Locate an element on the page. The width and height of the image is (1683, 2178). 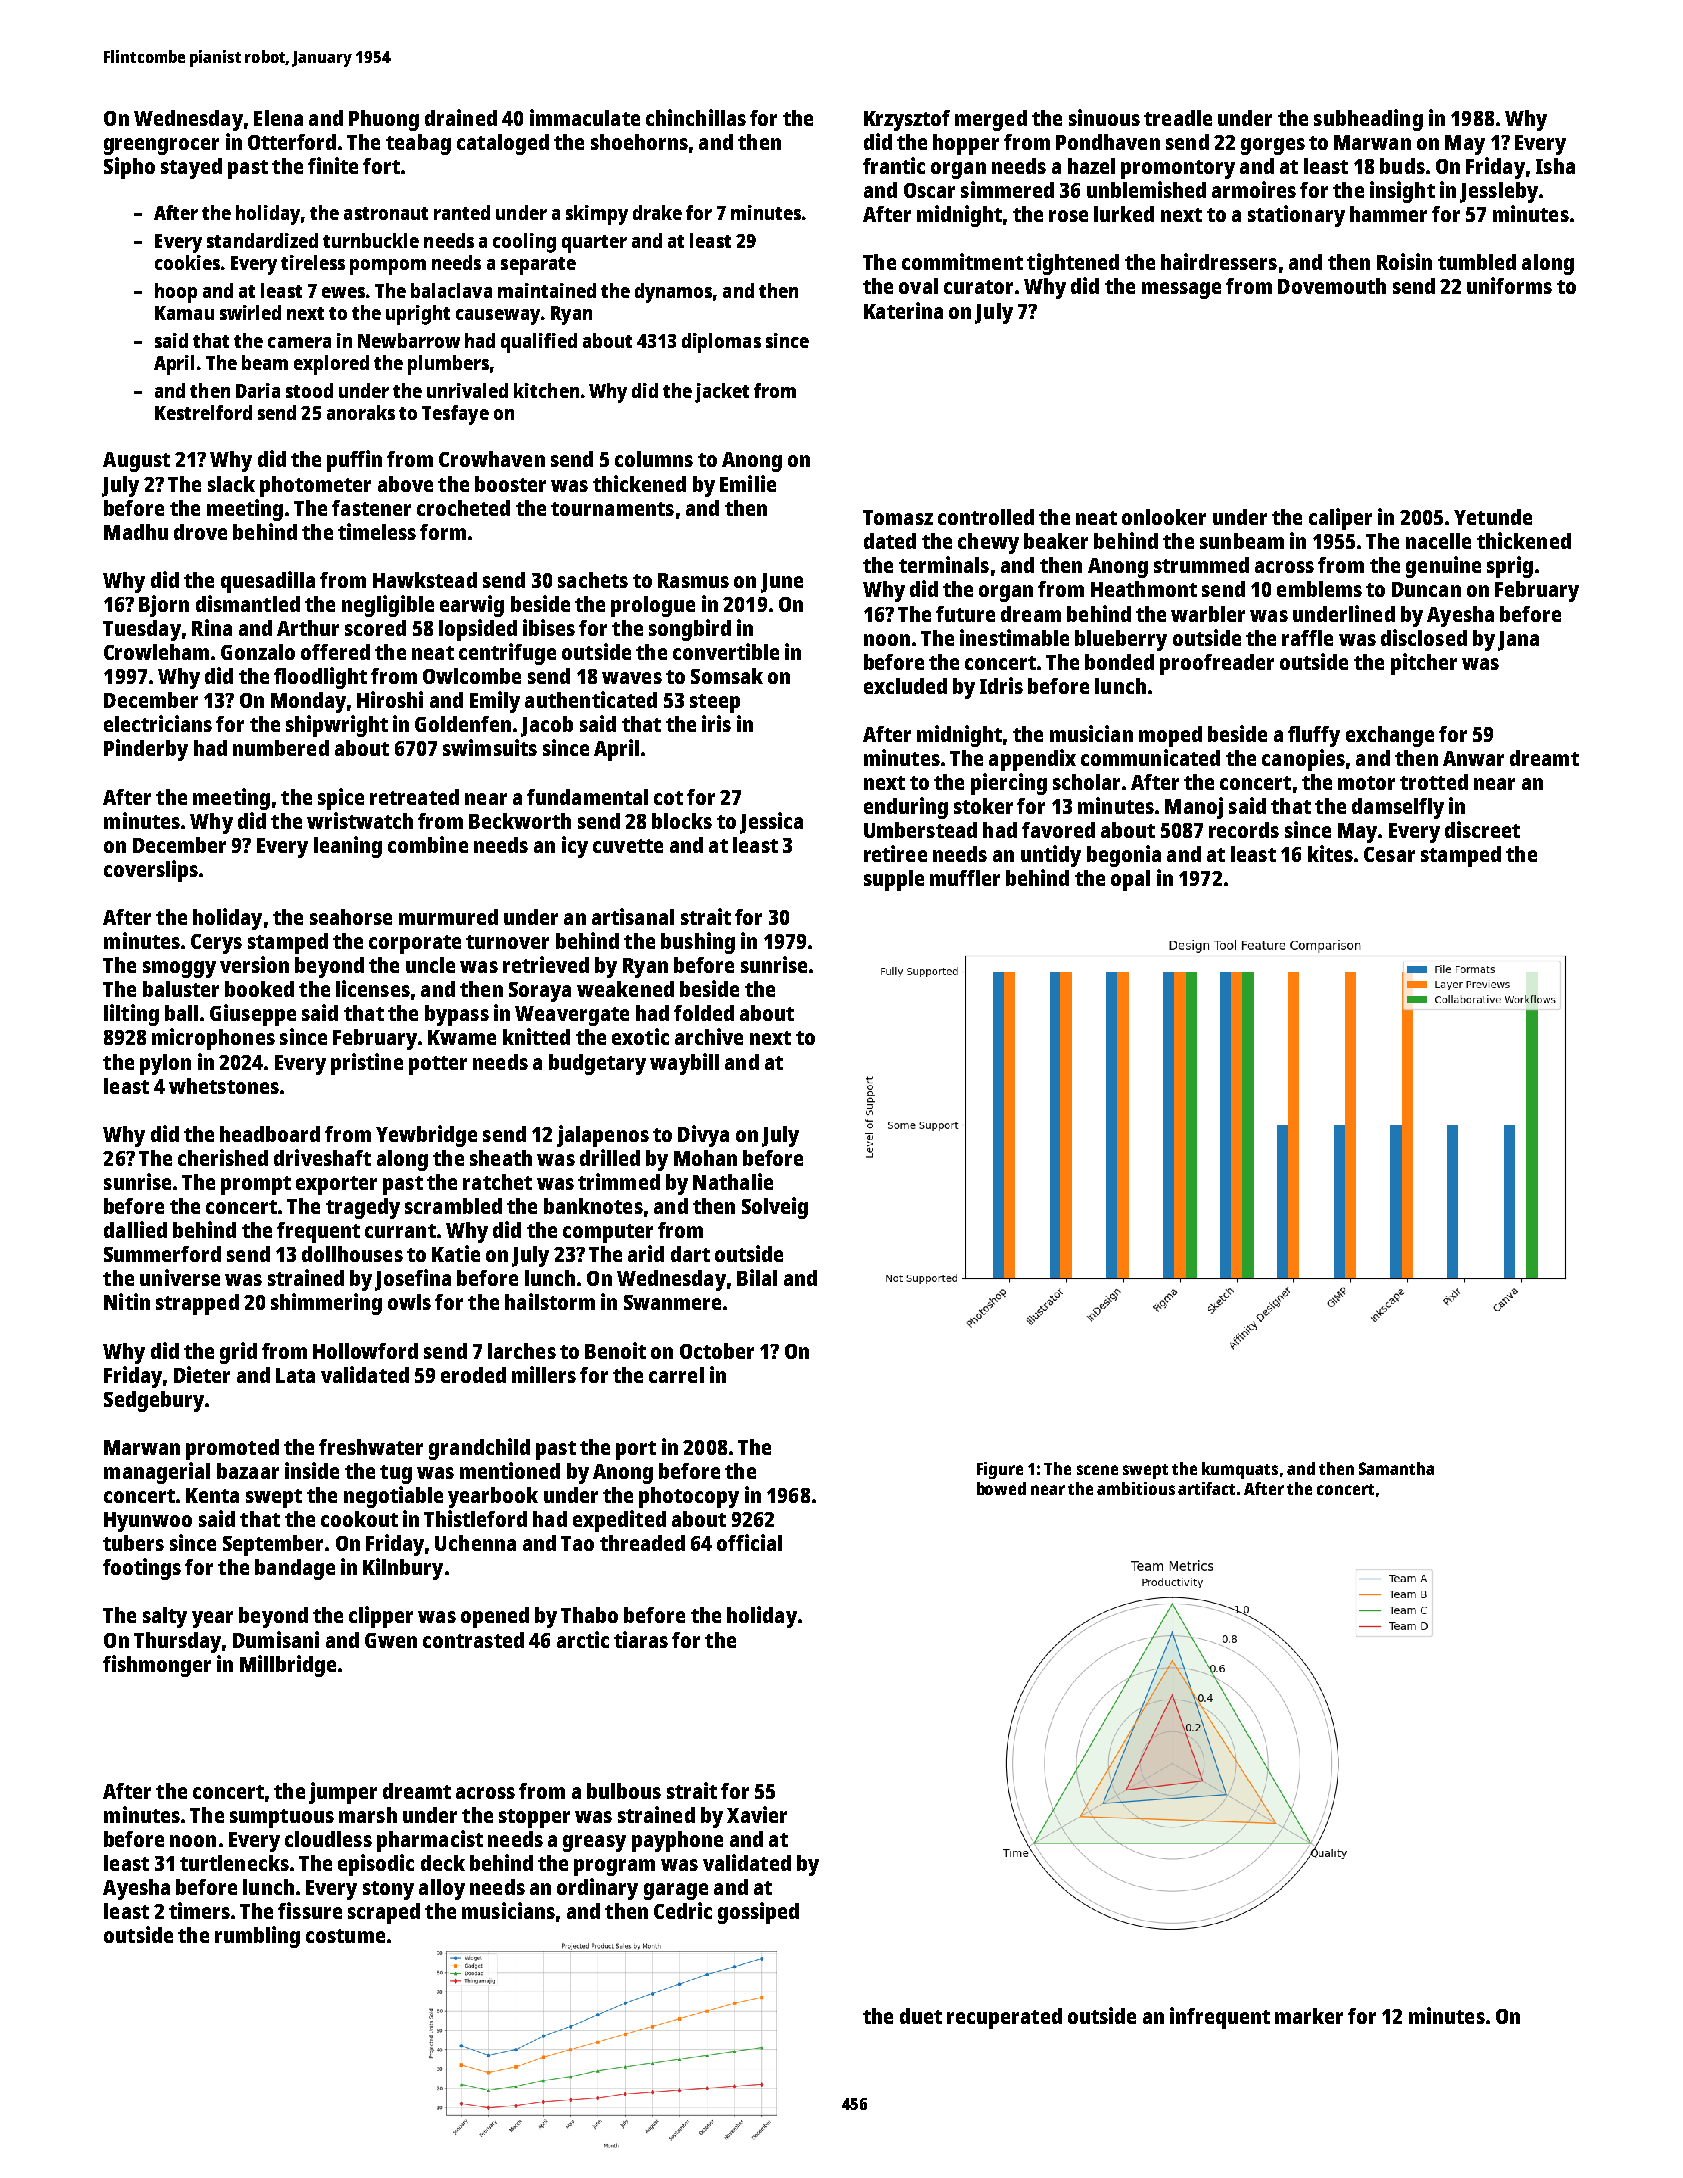
ambitious is located at coordinates (1136, 1488).
